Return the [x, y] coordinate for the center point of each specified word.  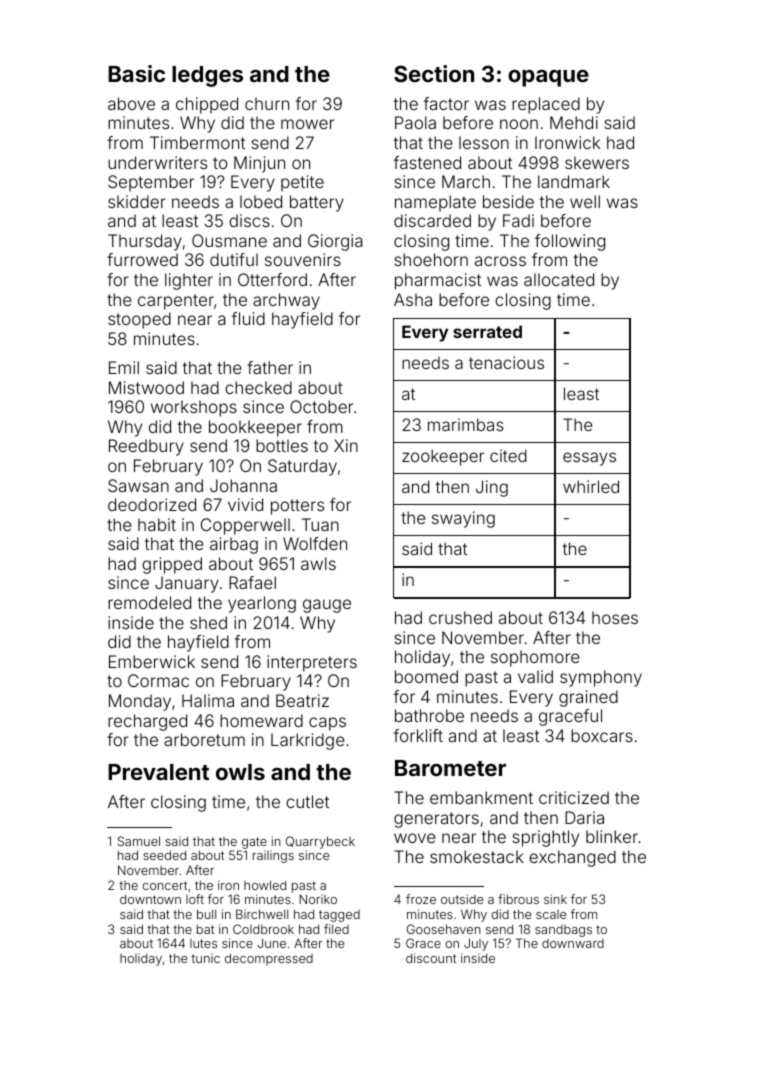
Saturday [302, 467]
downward [573, 943]
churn [267, 103]
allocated [559, 279]
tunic [205, 958]
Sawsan [138, 485]
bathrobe [429, 715]
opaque [548, 78]
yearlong [262, 604]
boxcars [602, 735]
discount [431, 958]
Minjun [259, 164]
